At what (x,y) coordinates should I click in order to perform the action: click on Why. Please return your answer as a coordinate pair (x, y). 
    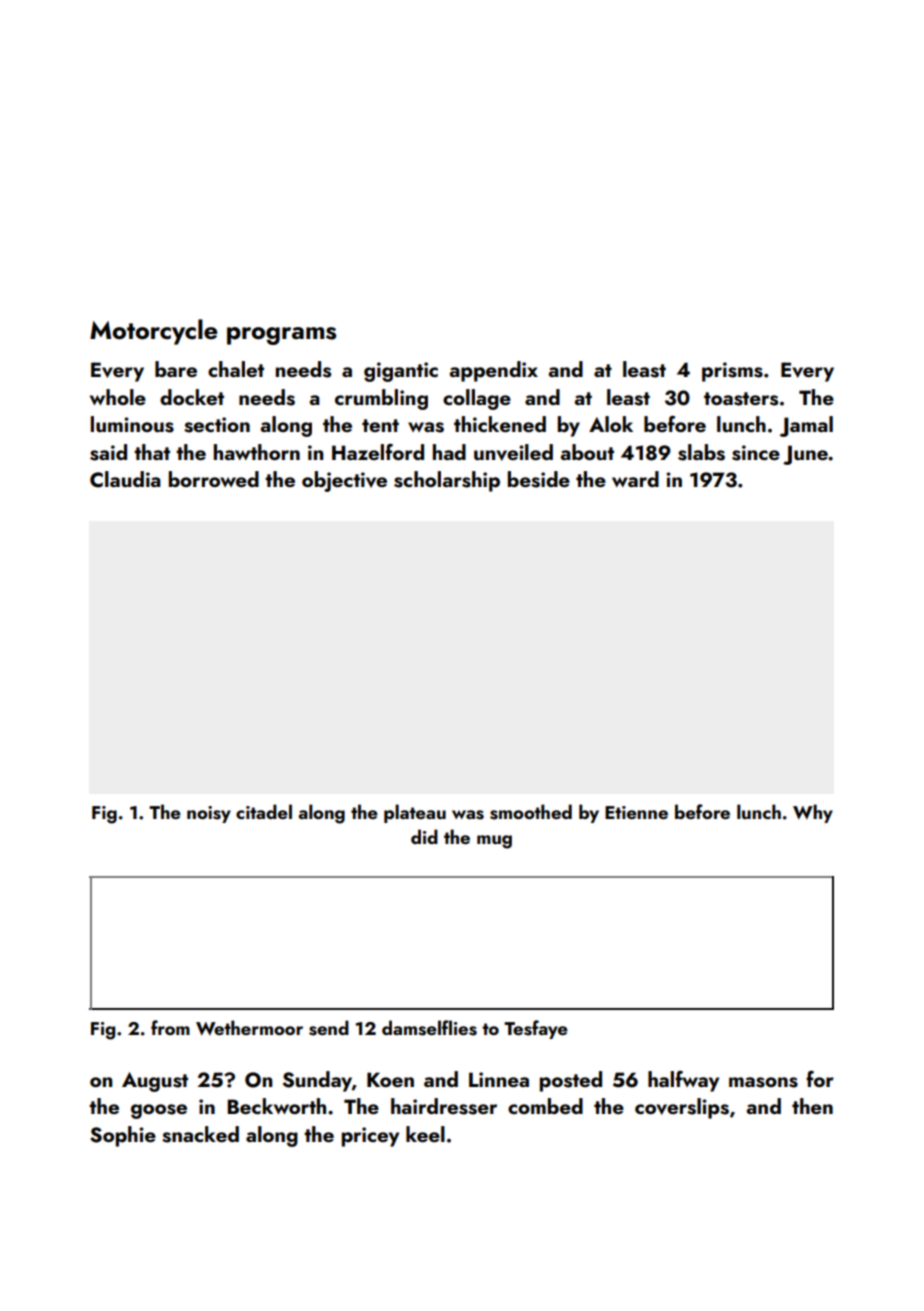
    Looking at the image, I should click on (813, 813).
